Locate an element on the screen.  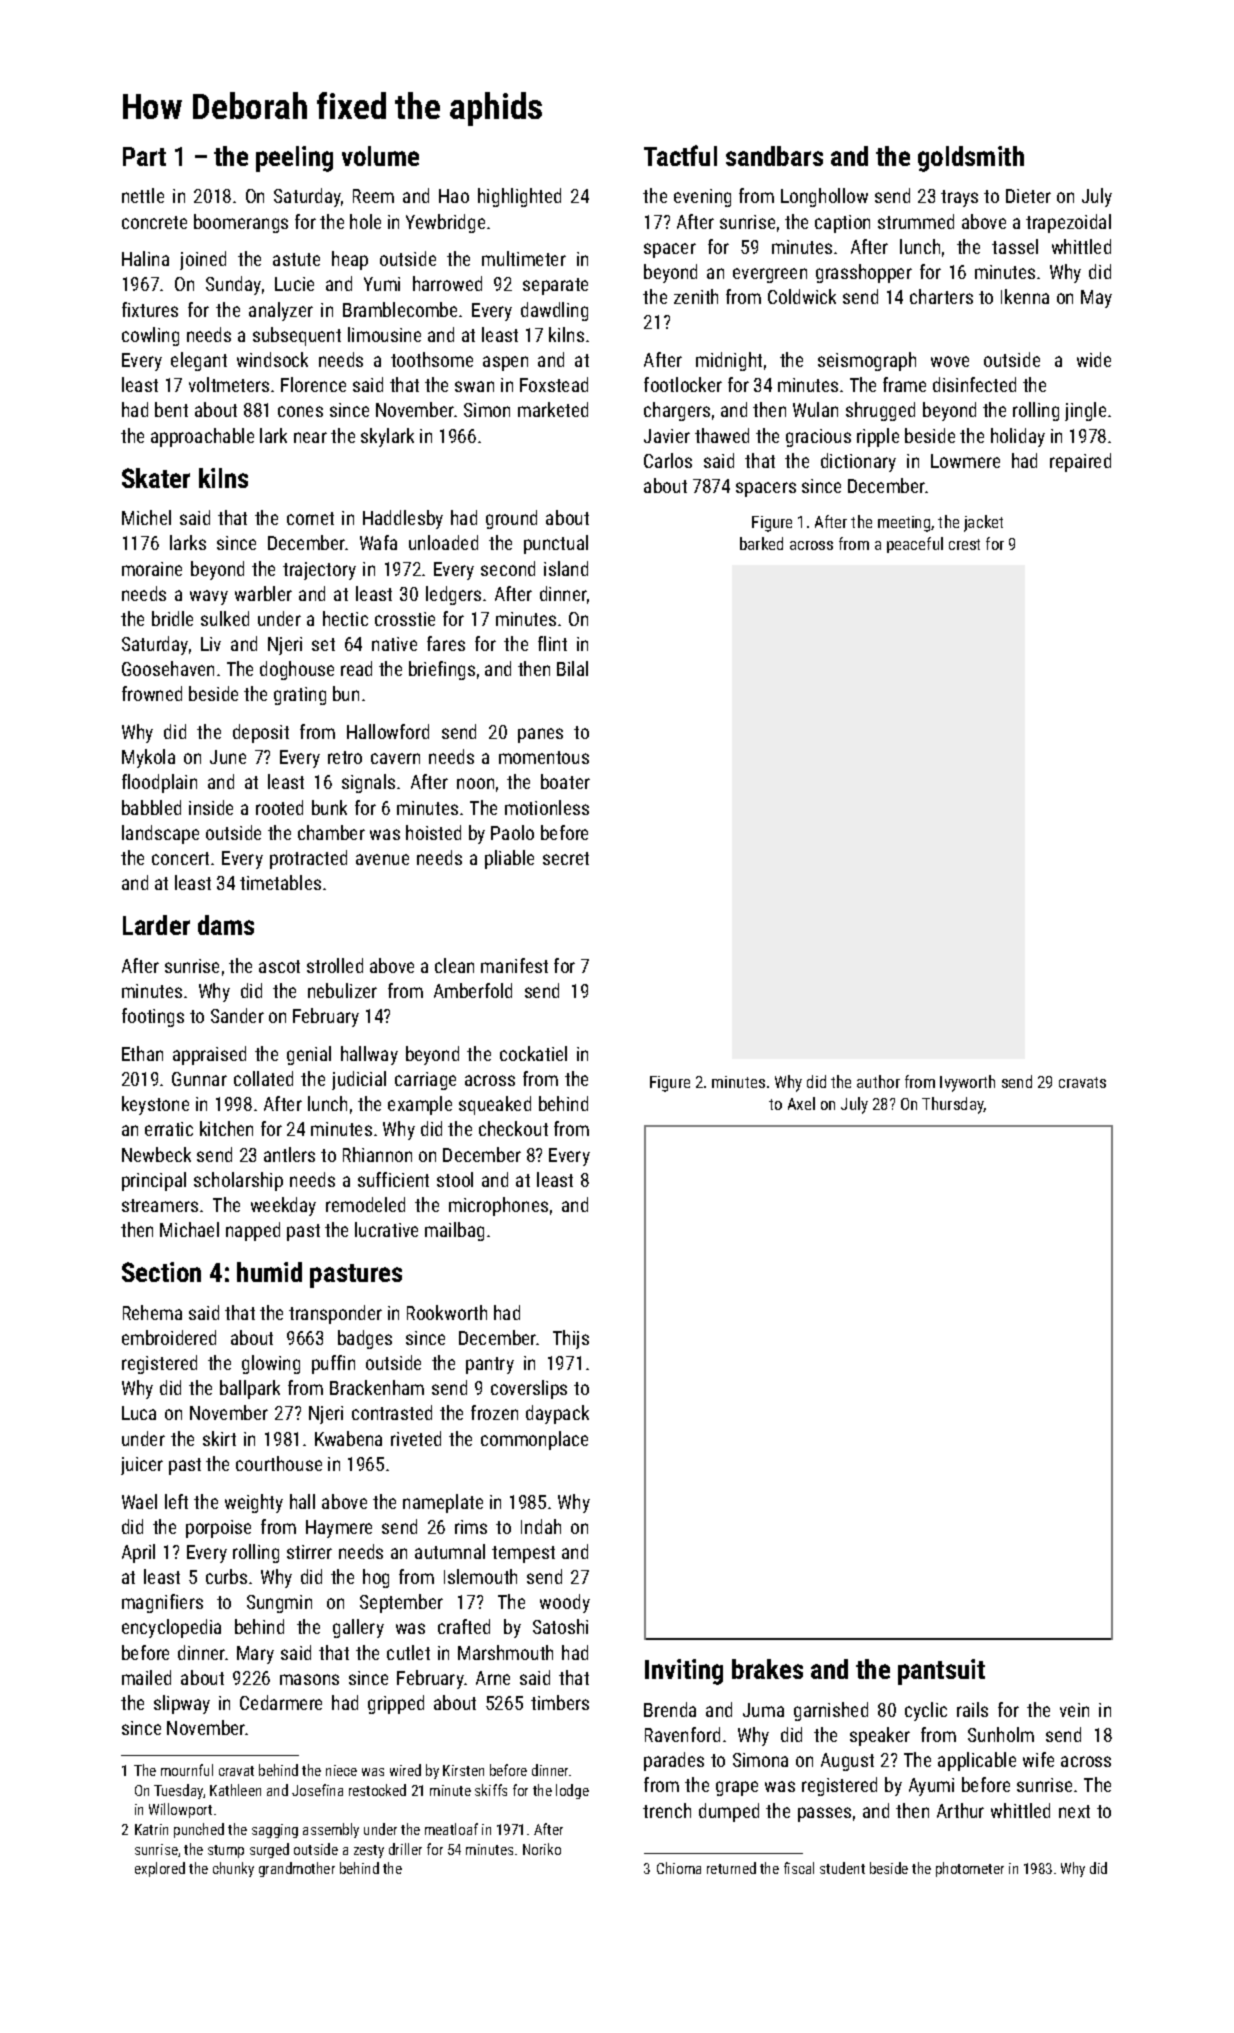
evening is located at coordinates (702, 198).
